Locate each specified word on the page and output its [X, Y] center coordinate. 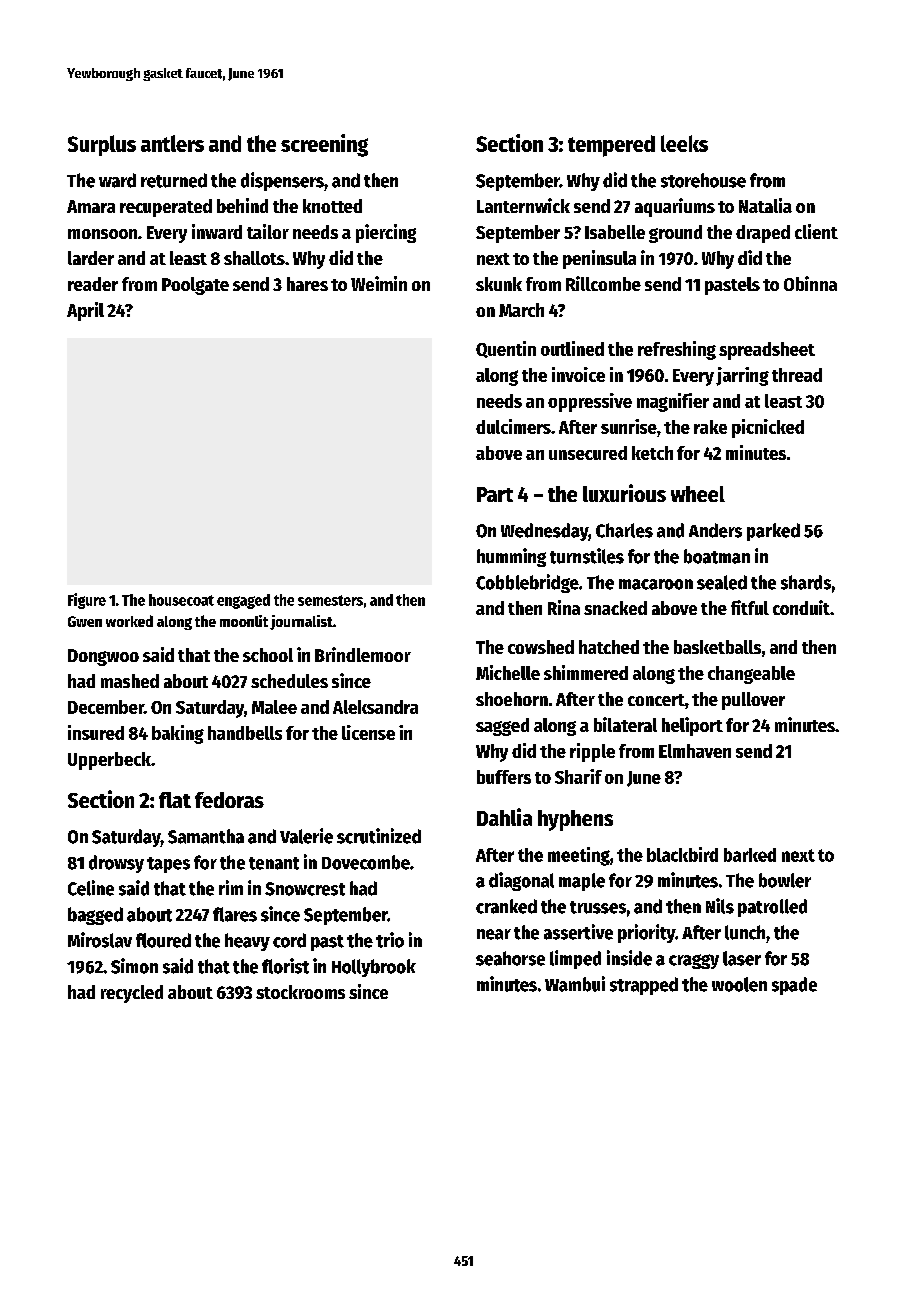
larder [91, 258]
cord [289, 940]
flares [235, 914]
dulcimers [513, 426]
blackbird [682, 854]
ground [675, 234]
